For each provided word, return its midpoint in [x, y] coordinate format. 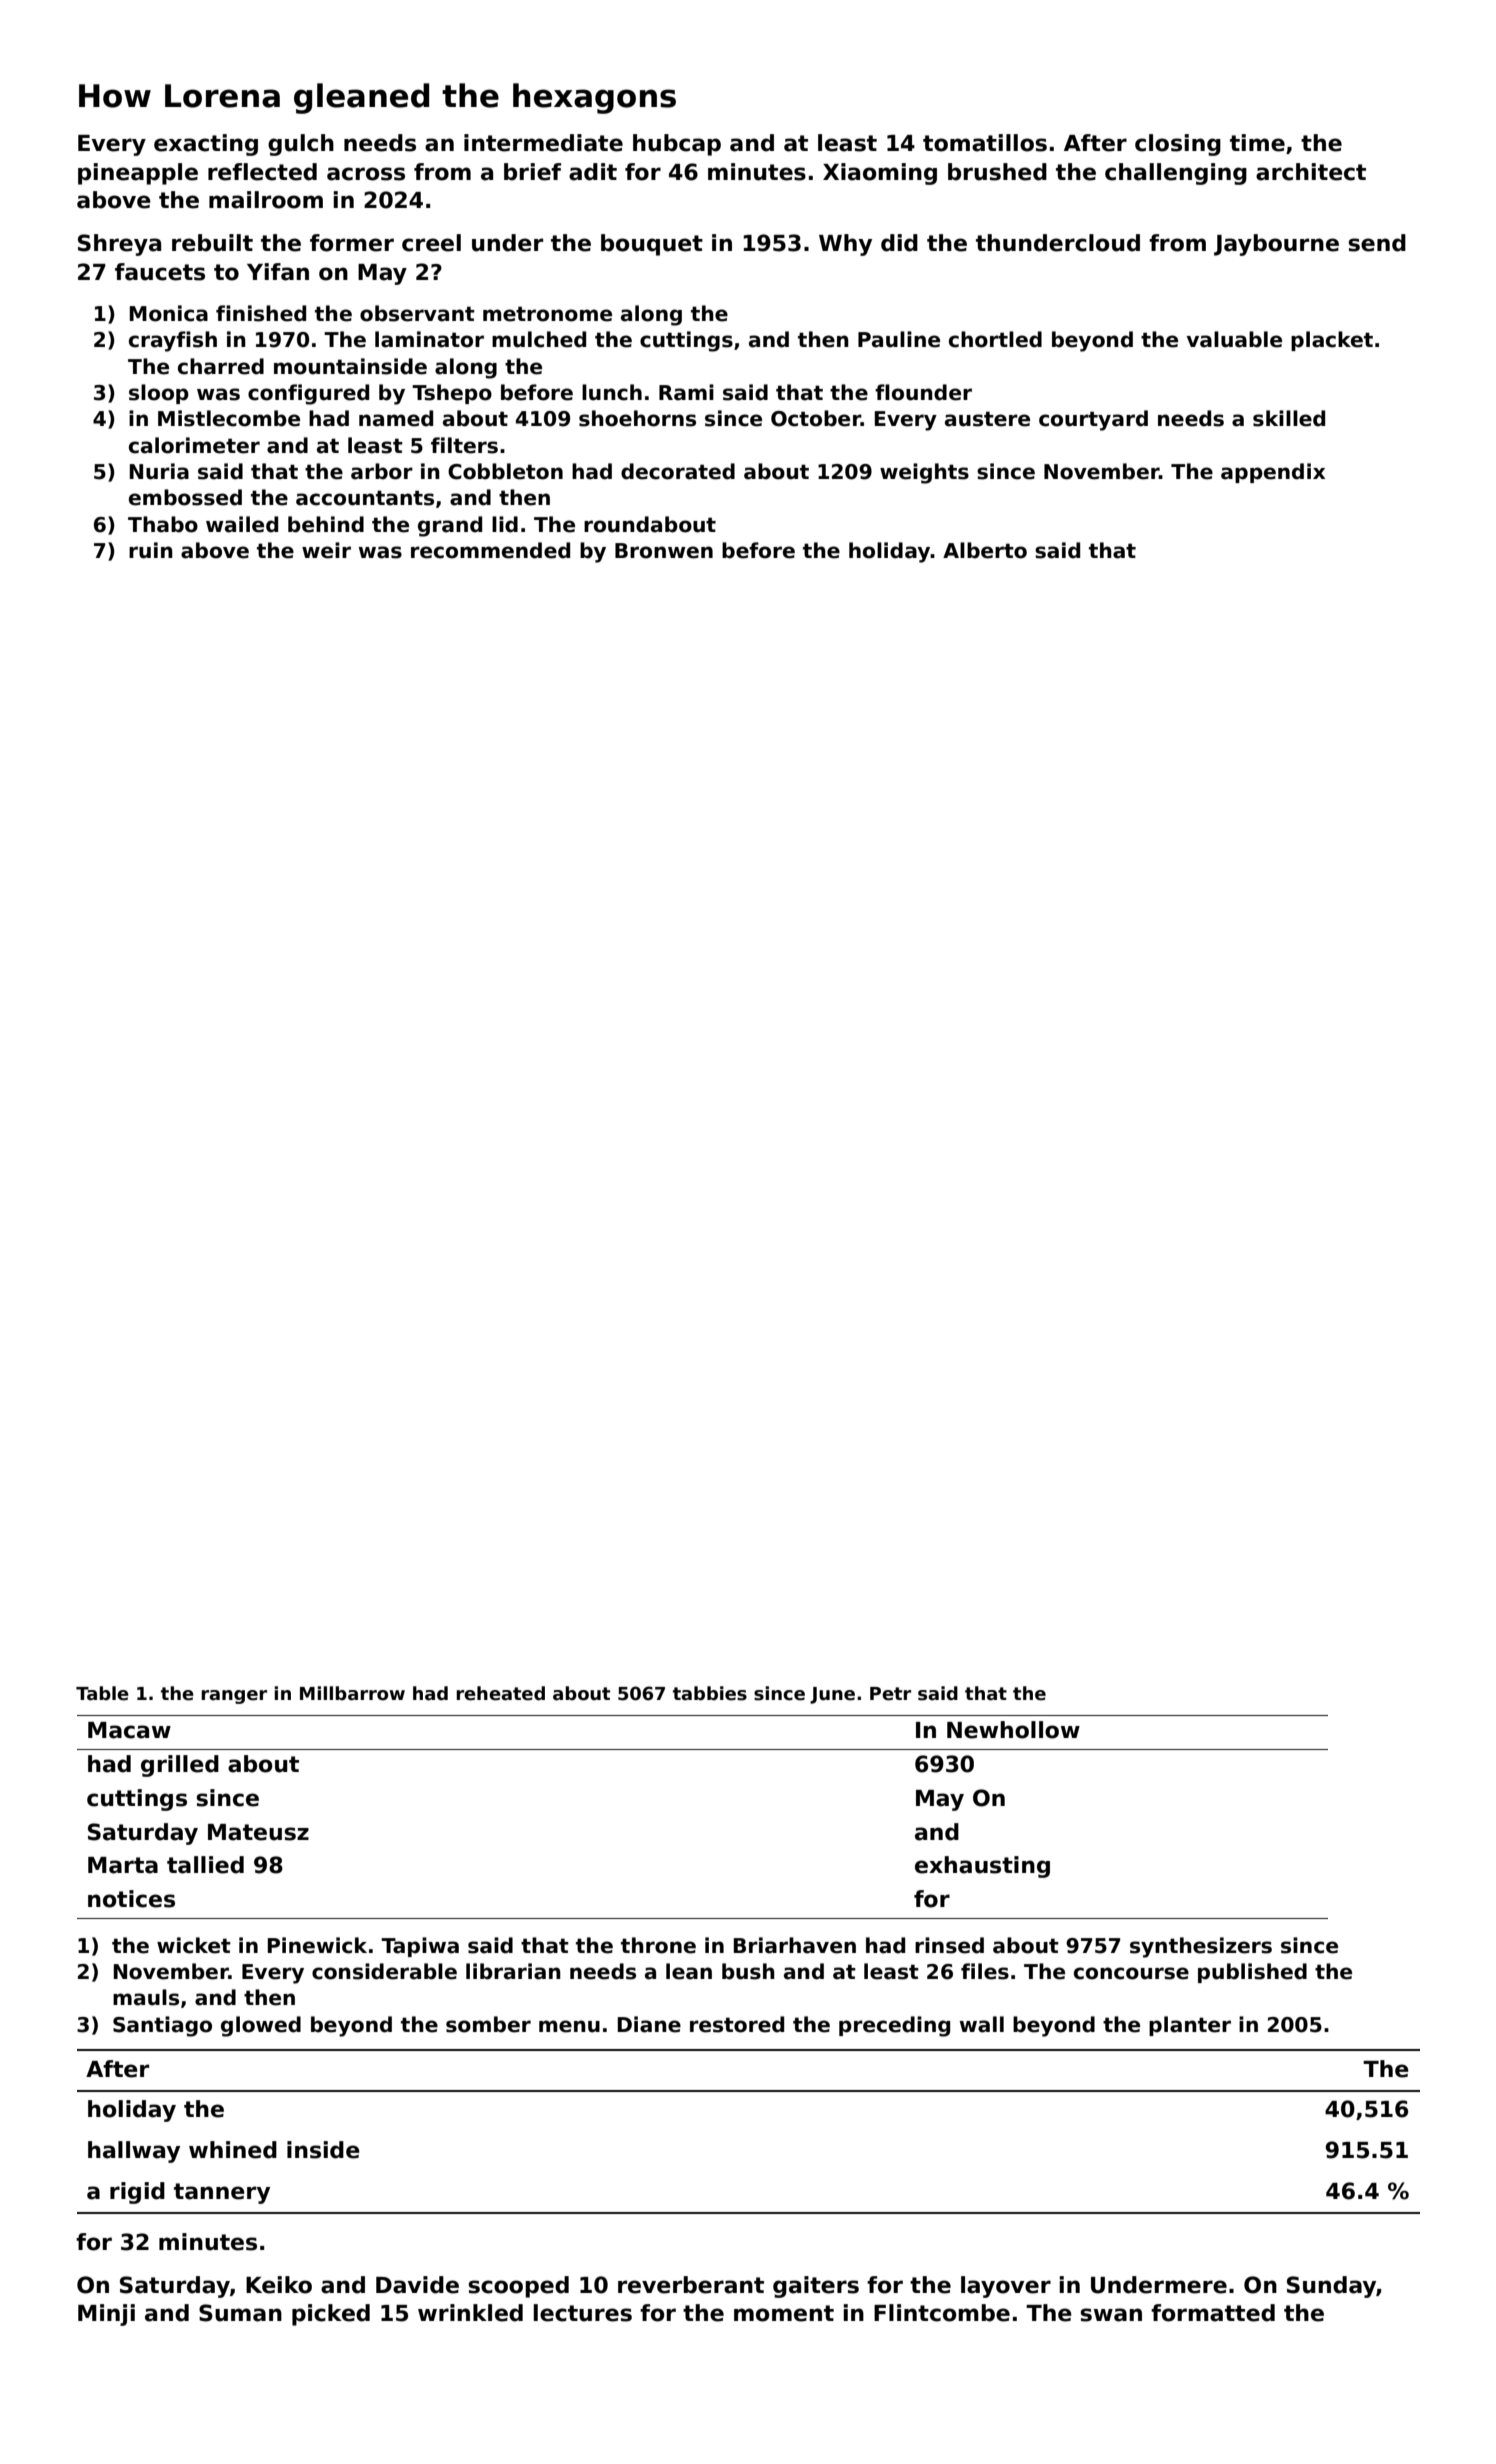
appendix [1273, 473]
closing [1178, 145]
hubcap [677, 145]
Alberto [985, 550]
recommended [490, 550]
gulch [301, 145]
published [1252, 1973]
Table [102, 1693]
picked [331, 2315]
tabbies [710, 1693]
